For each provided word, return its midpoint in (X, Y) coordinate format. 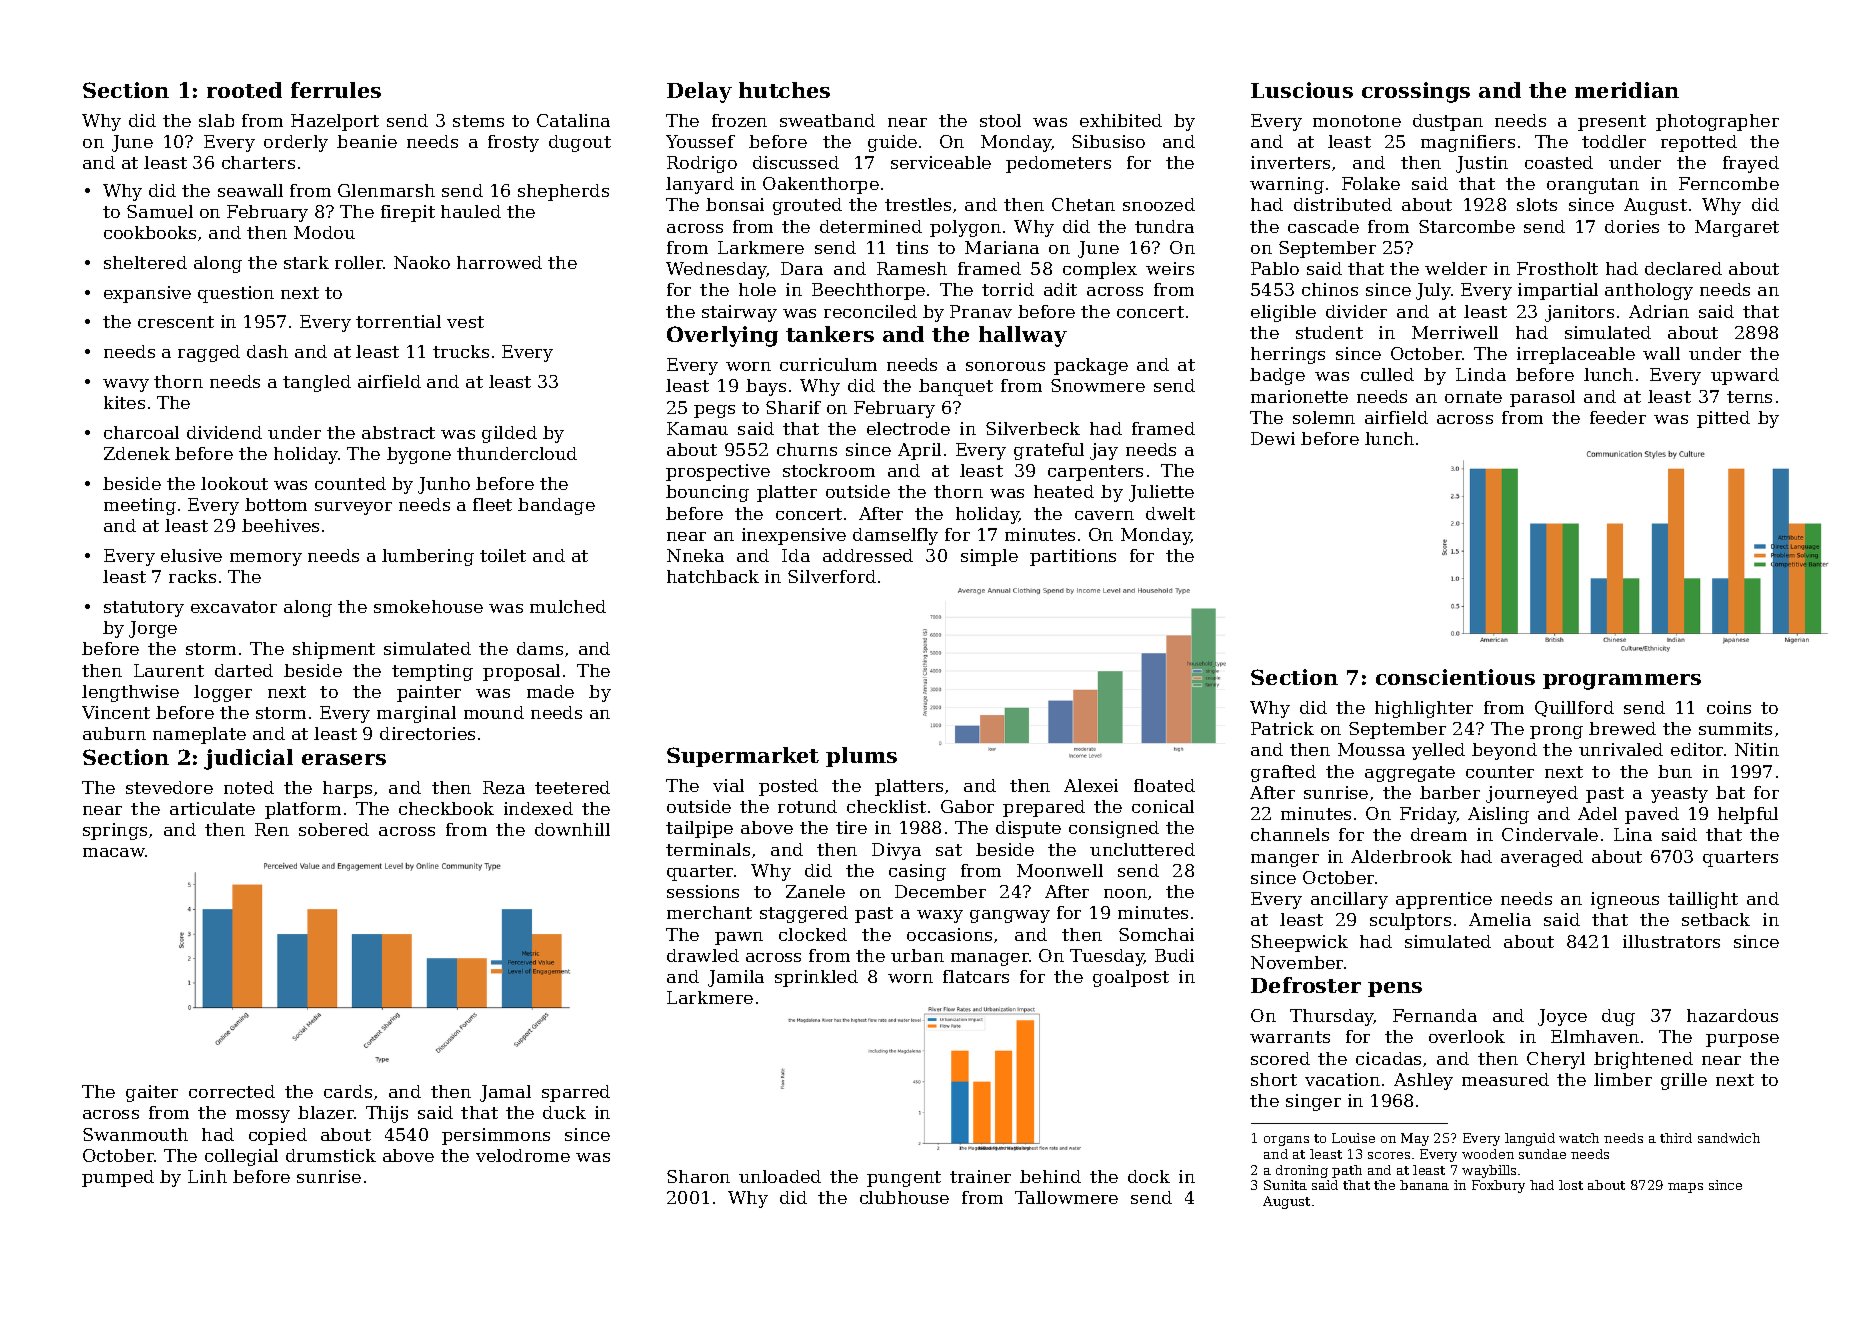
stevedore (169, 787)
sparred (576, 1093)
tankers (830, 334)
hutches (784, 90)
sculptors (1410, 921)
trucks (461, 351)
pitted (1723, 419)
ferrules (336, 90)
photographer (1717, 122)
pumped (118, 1178)
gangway (1010, 916)
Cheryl (1556, 1060)
